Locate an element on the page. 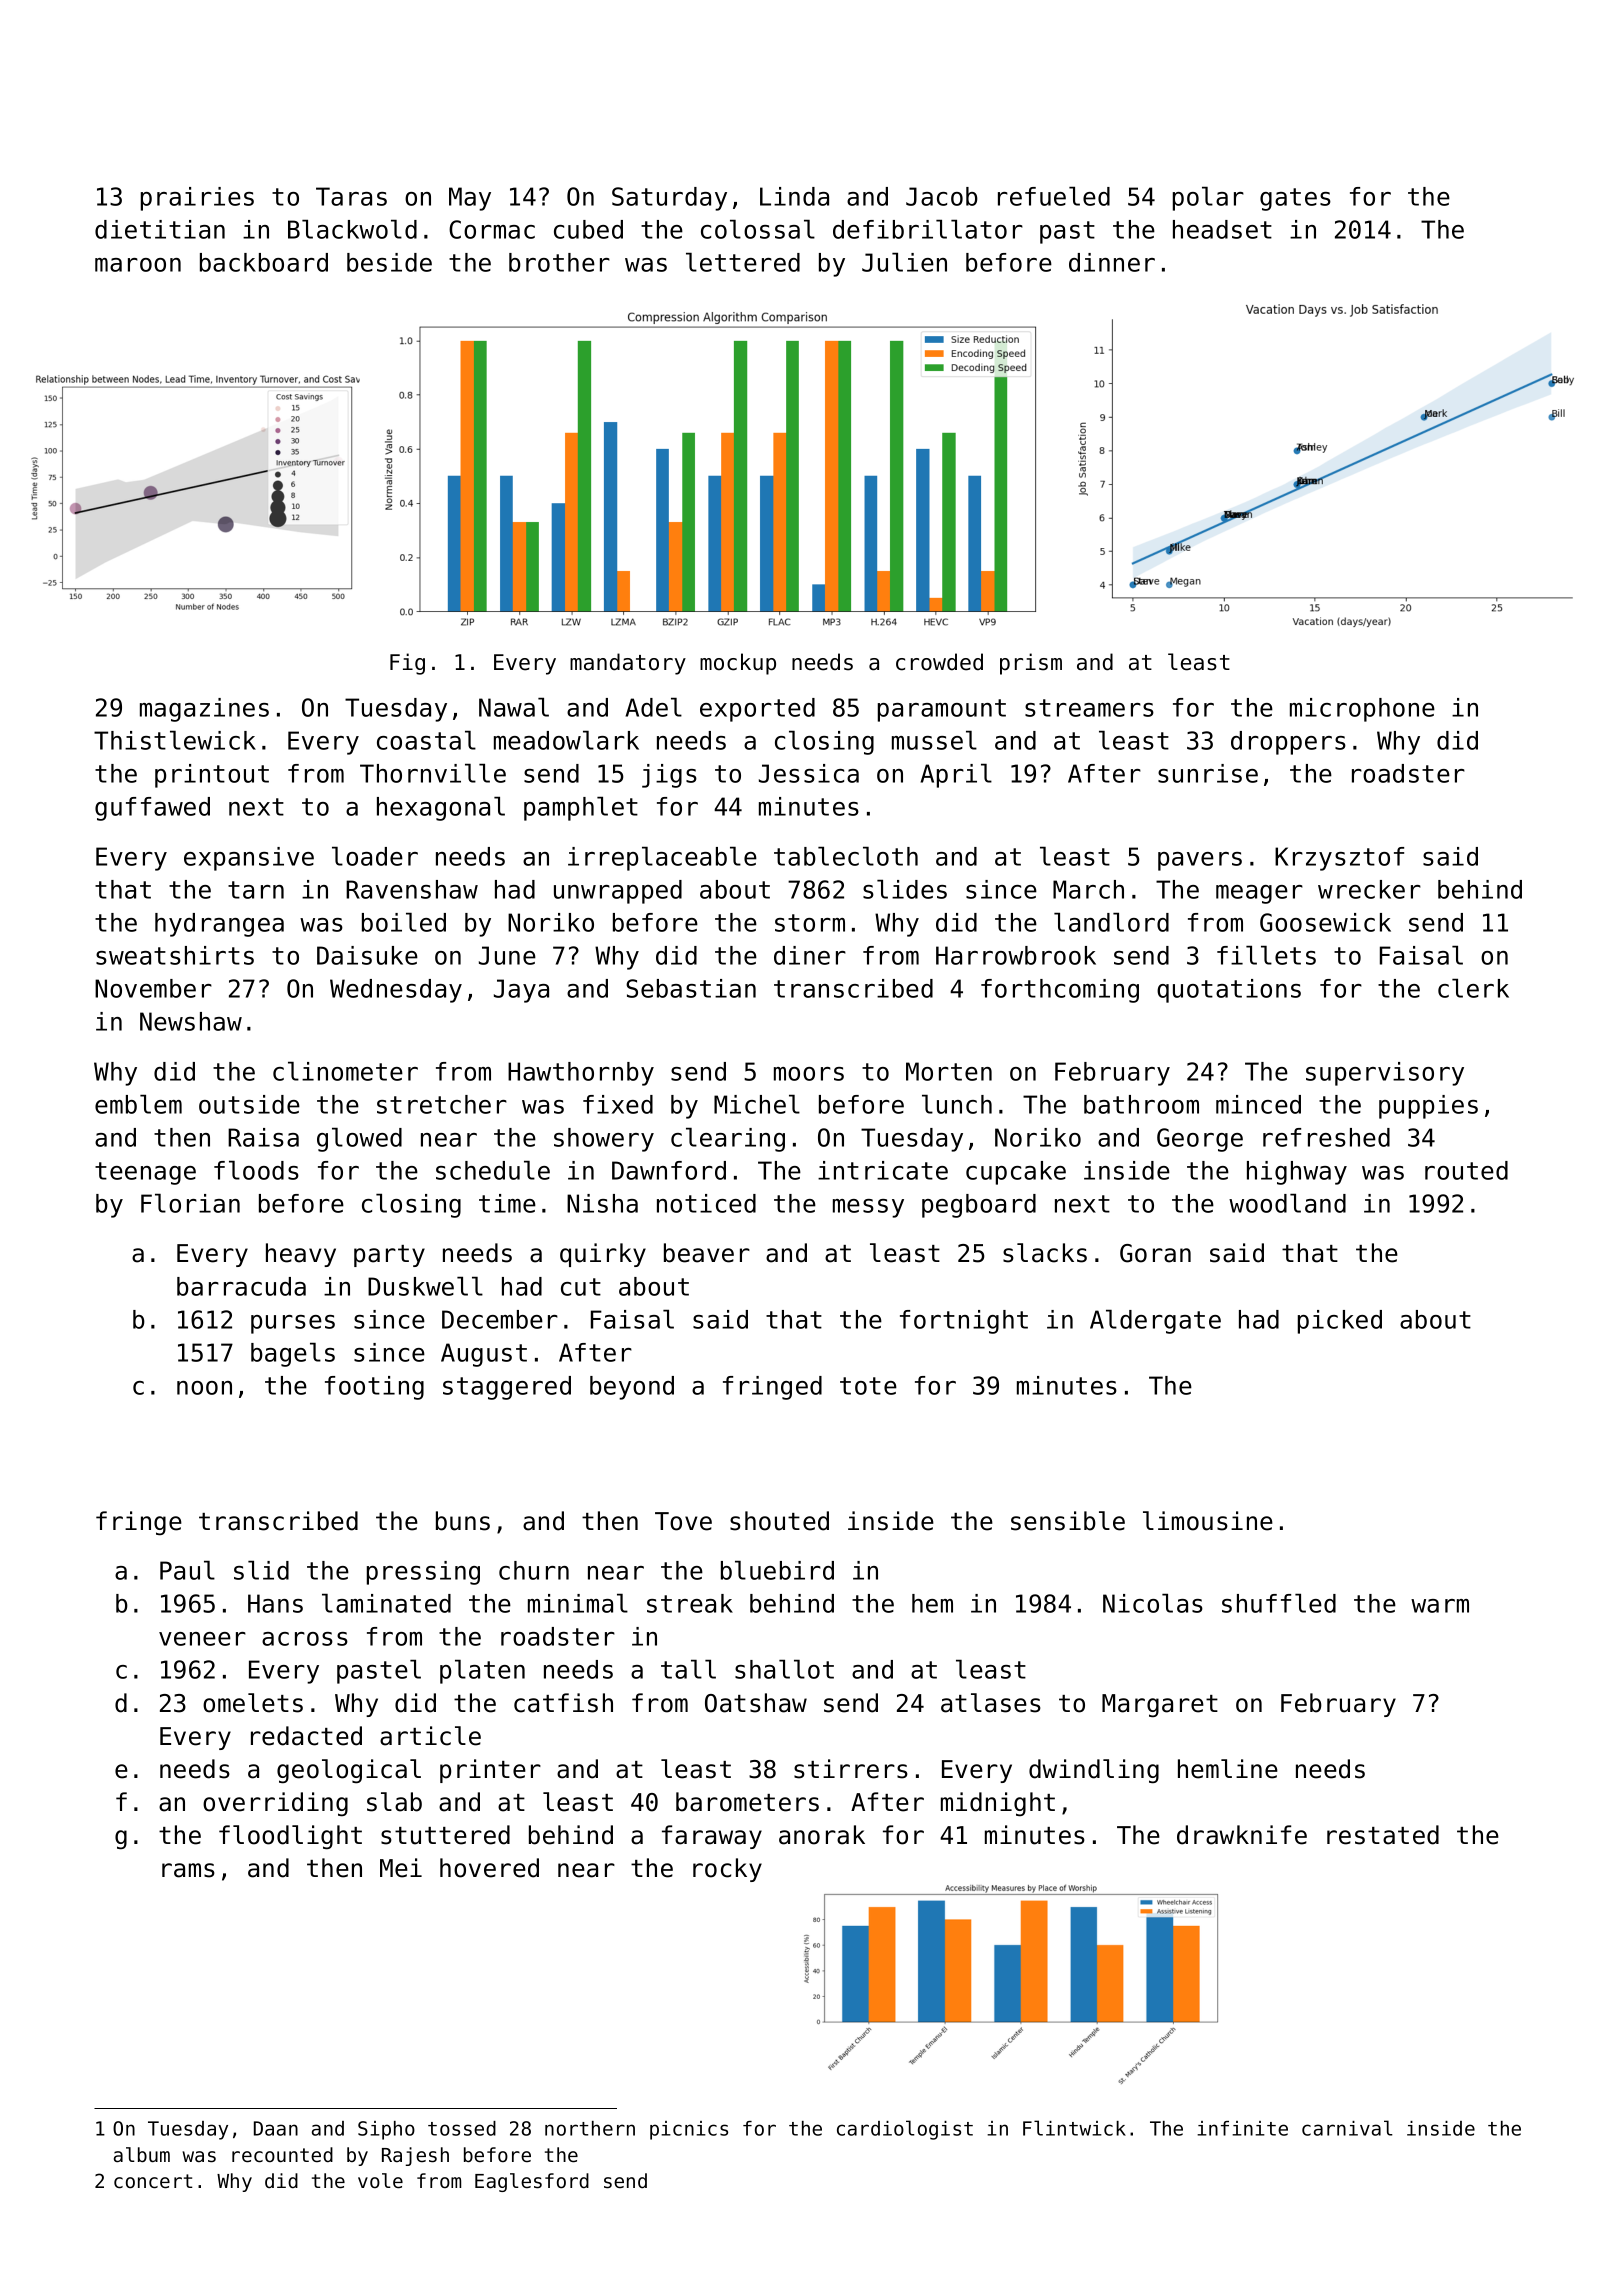 This document has height=2292, width=1620. Harrowbrook is located at coordinates (1016, 955).
